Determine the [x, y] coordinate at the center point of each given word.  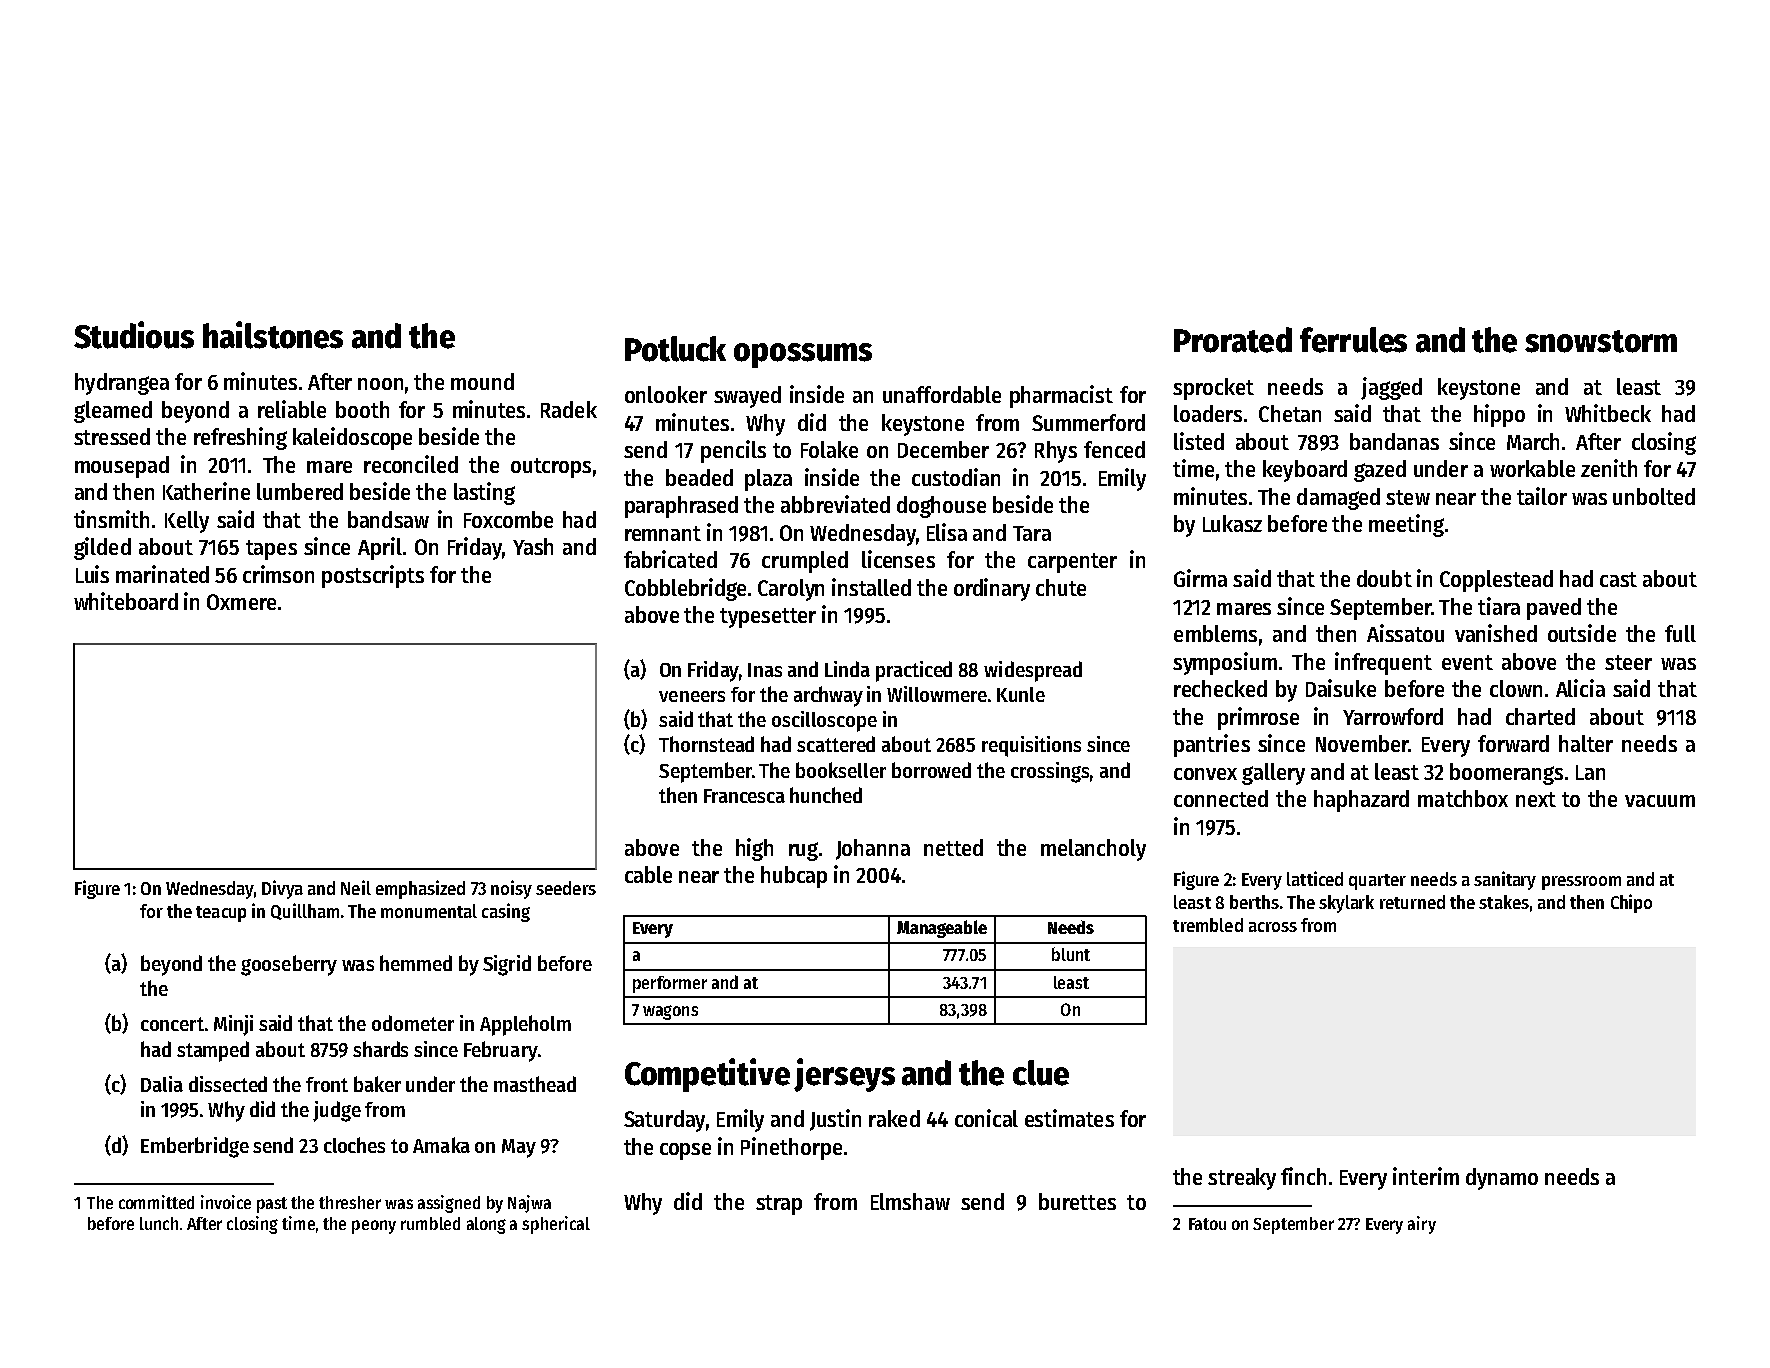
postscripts [373, 576]
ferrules [1353, 340]
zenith [1609, 468]
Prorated [1233, 340]
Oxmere [241, 602]
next [1536, 799]
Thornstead [706, 744]
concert [172, 1024]
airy [1422, 1225]
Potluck [675, 349]
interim [1426, 1176]
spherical [556, 1225]
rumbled [430, 1223]
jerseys [844, 1075]
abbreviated [835, 504]
